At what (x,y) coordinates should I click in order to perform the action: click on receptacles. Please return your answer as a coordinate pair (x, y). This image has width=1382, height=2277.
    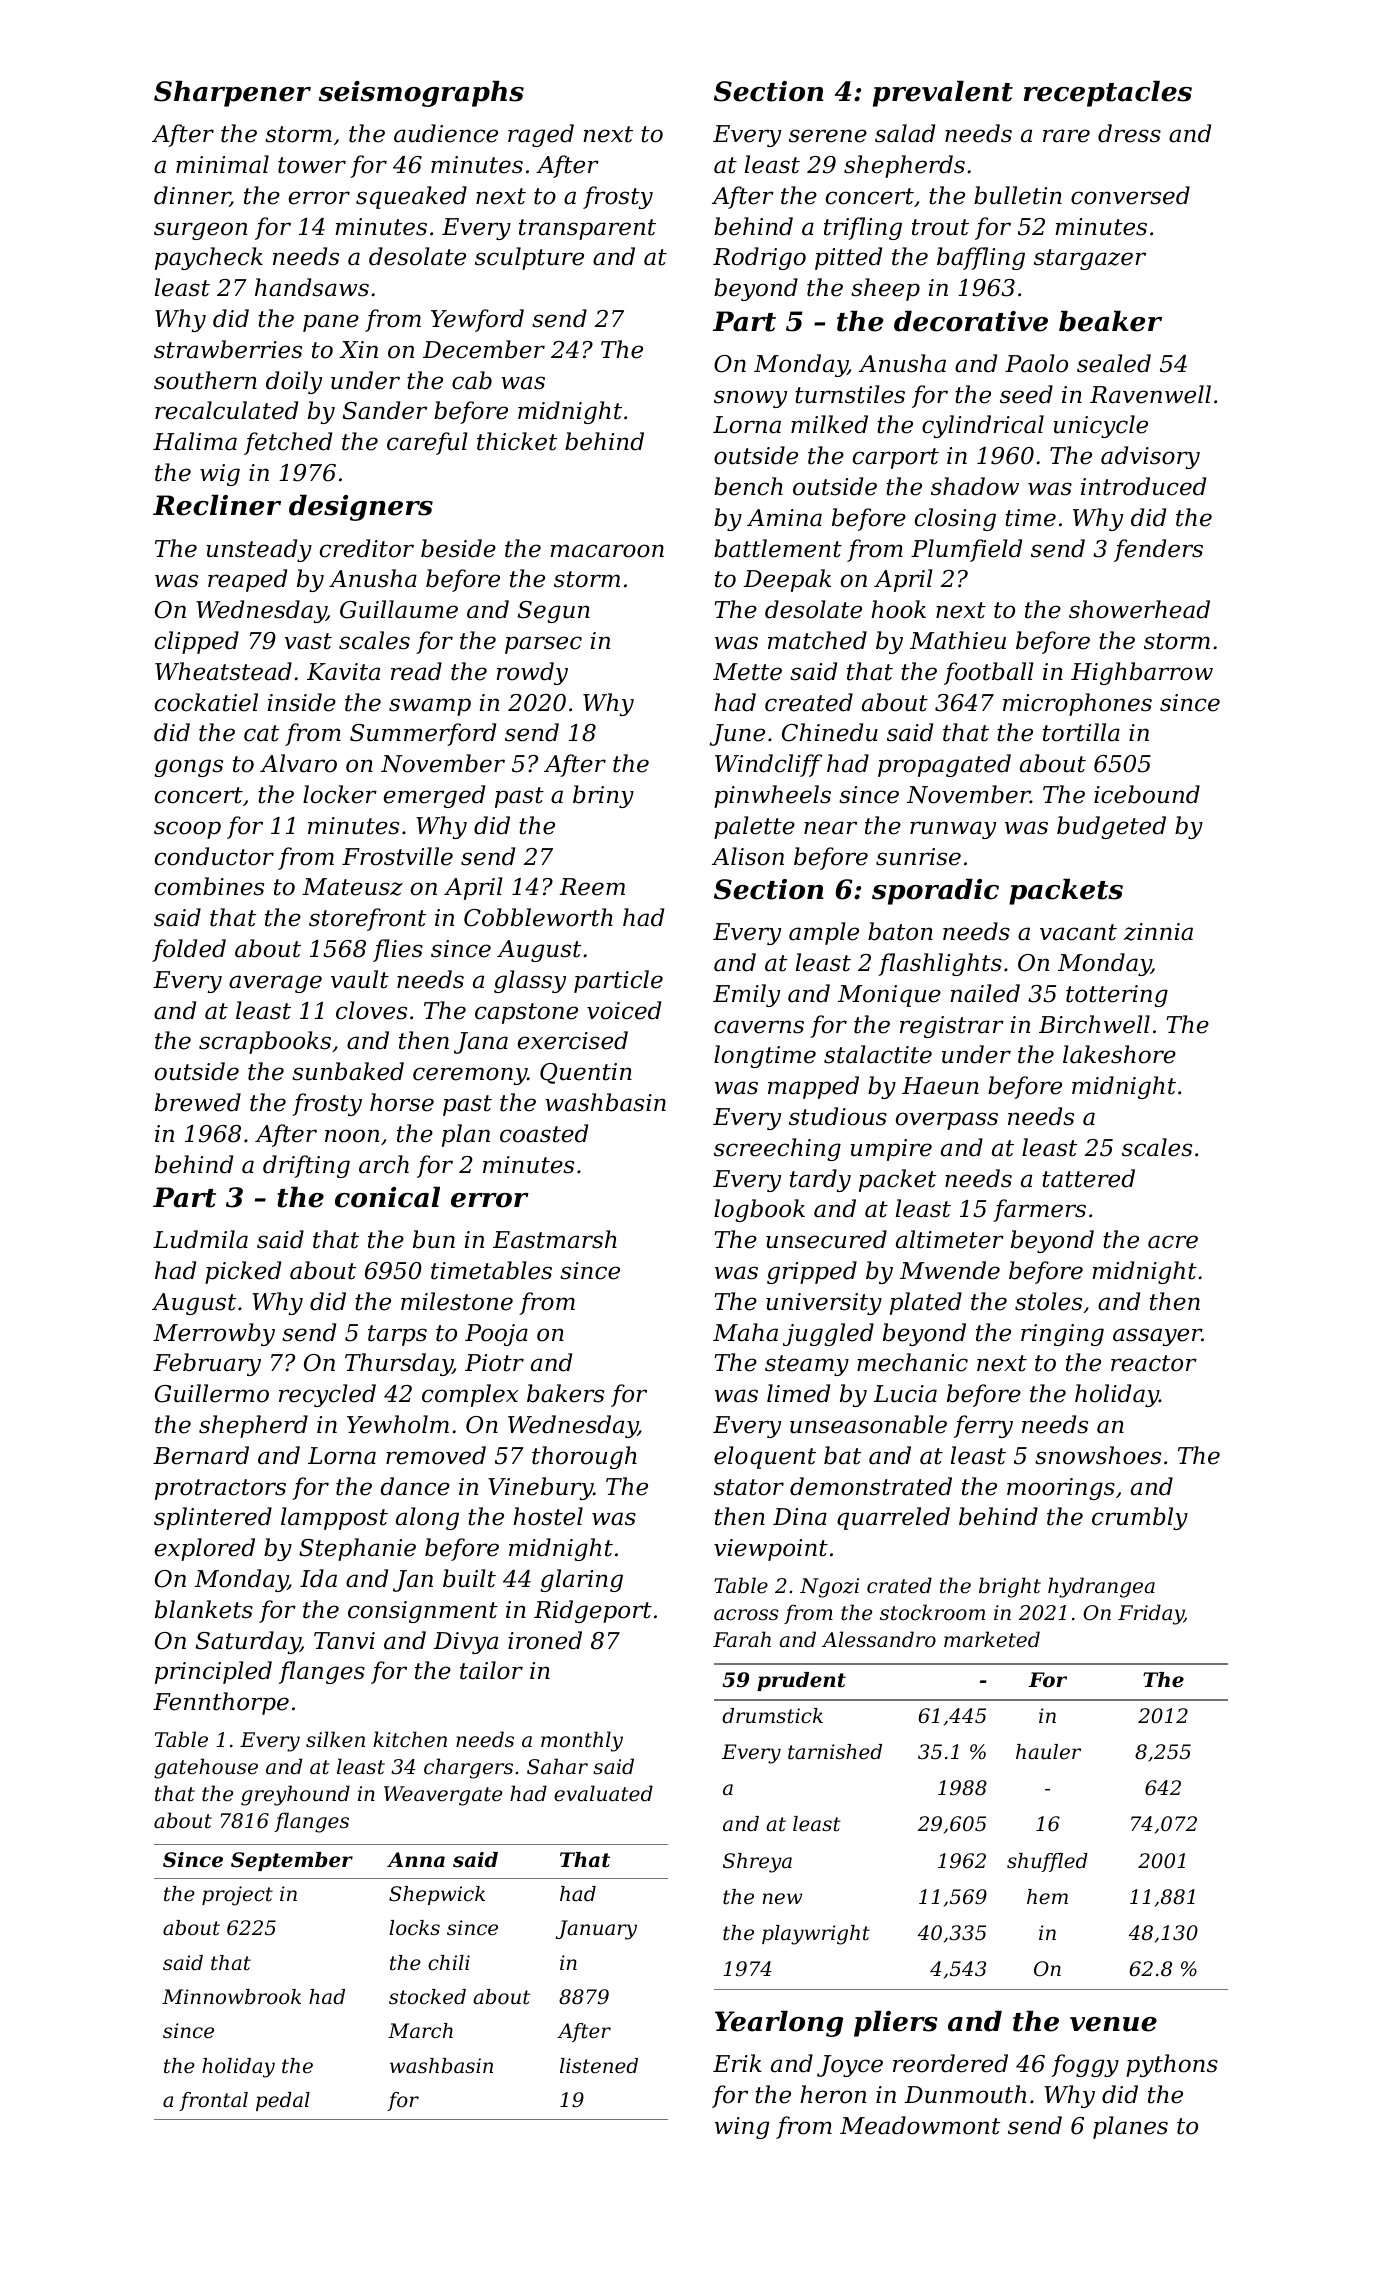
    Looking at the image, I should click on (1108, 94).
